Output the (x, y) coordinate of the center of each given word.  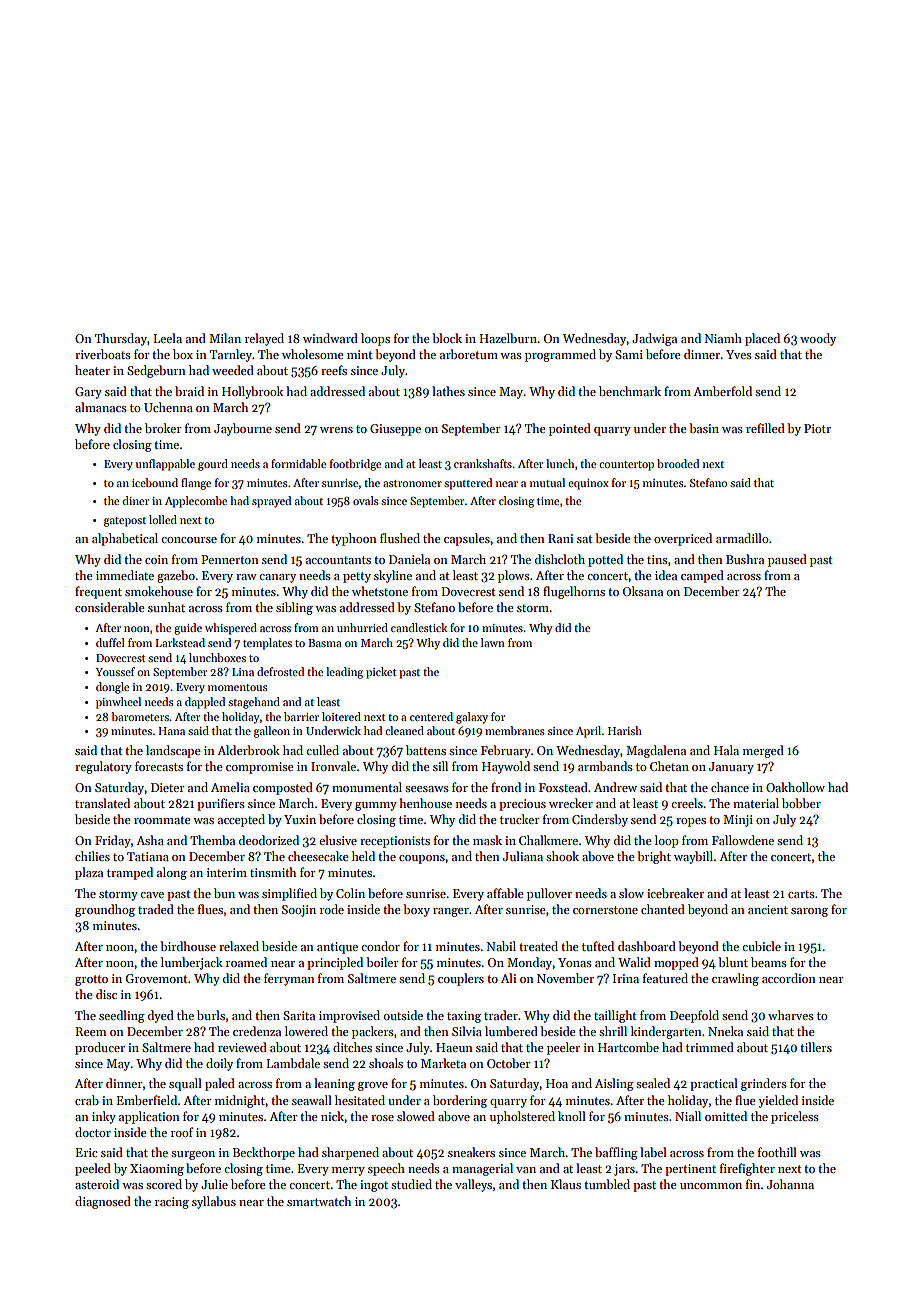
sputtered (468, 484)
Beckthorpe (264, 1153)
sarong (809, 912)
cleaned (404, 730)
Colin (350, 893)
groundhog (105, 910)
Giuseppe (395, 430)
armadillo (742, 538)
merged (763, 751)
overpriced (683, 539)
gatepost (125, 522)
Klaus (566, 1184)
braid (189, 391)
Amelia (230, 787)
